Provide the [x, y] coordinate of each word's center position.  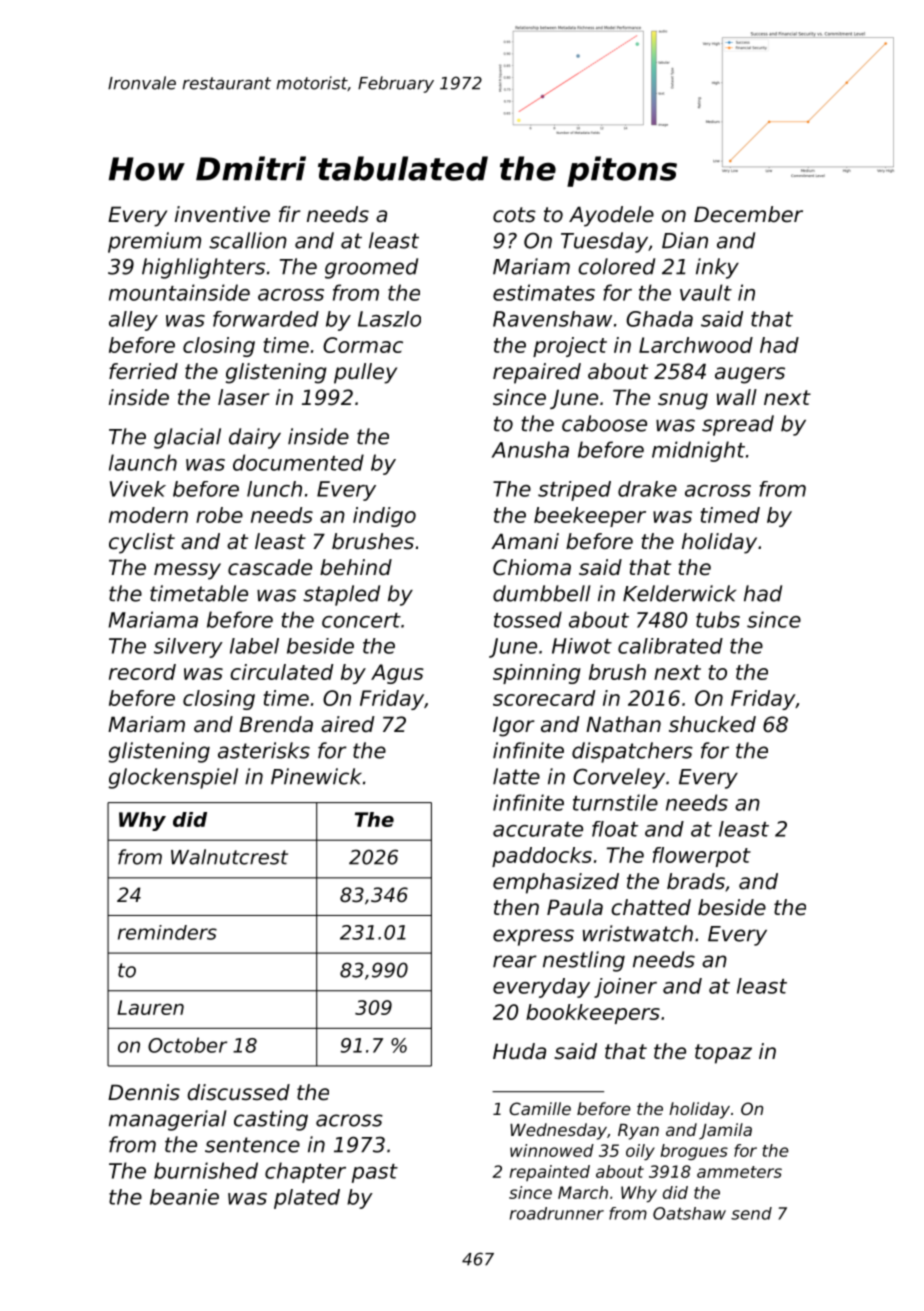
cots [514, 215]
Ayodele [611, 216]
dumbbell [542, 593]
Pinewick [316, 776]
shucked [712, 724]
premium [154, 242]
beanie [184, 1197]
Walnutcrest [229, 857]
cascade [270, 567]
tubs [718, 619]
